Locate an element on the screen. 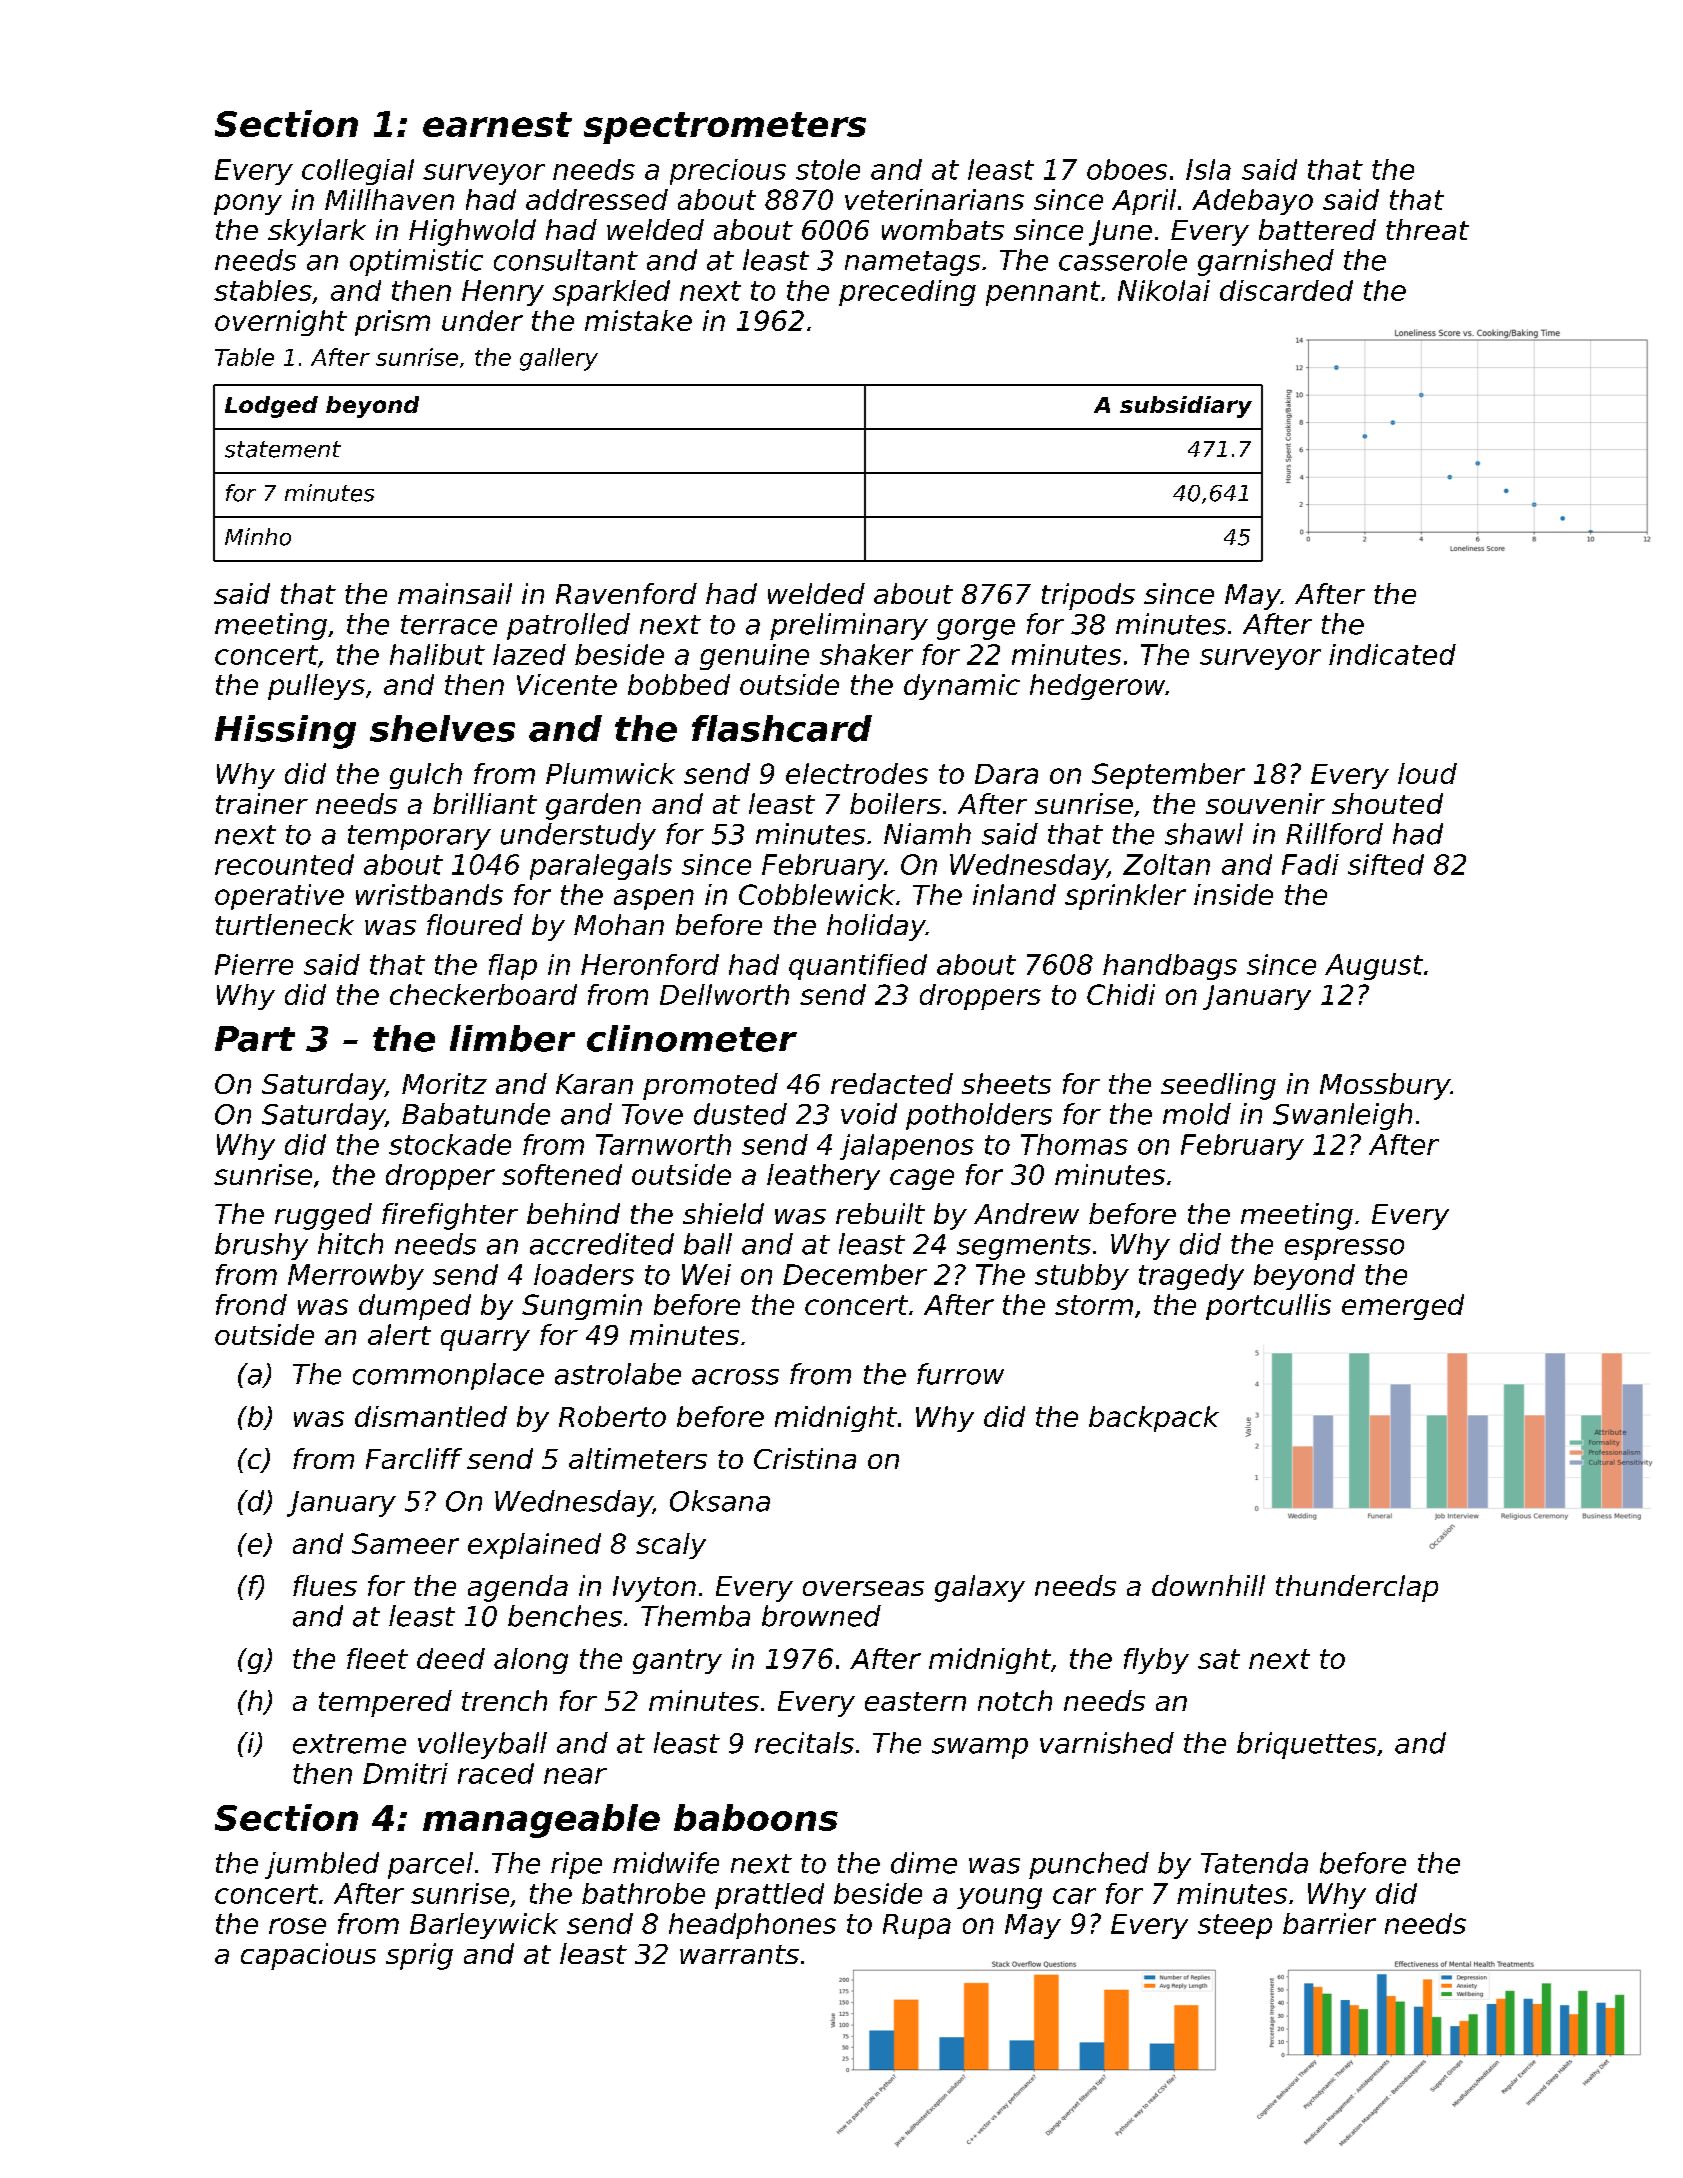  barrier is located at coordinates (1329, 1923).
